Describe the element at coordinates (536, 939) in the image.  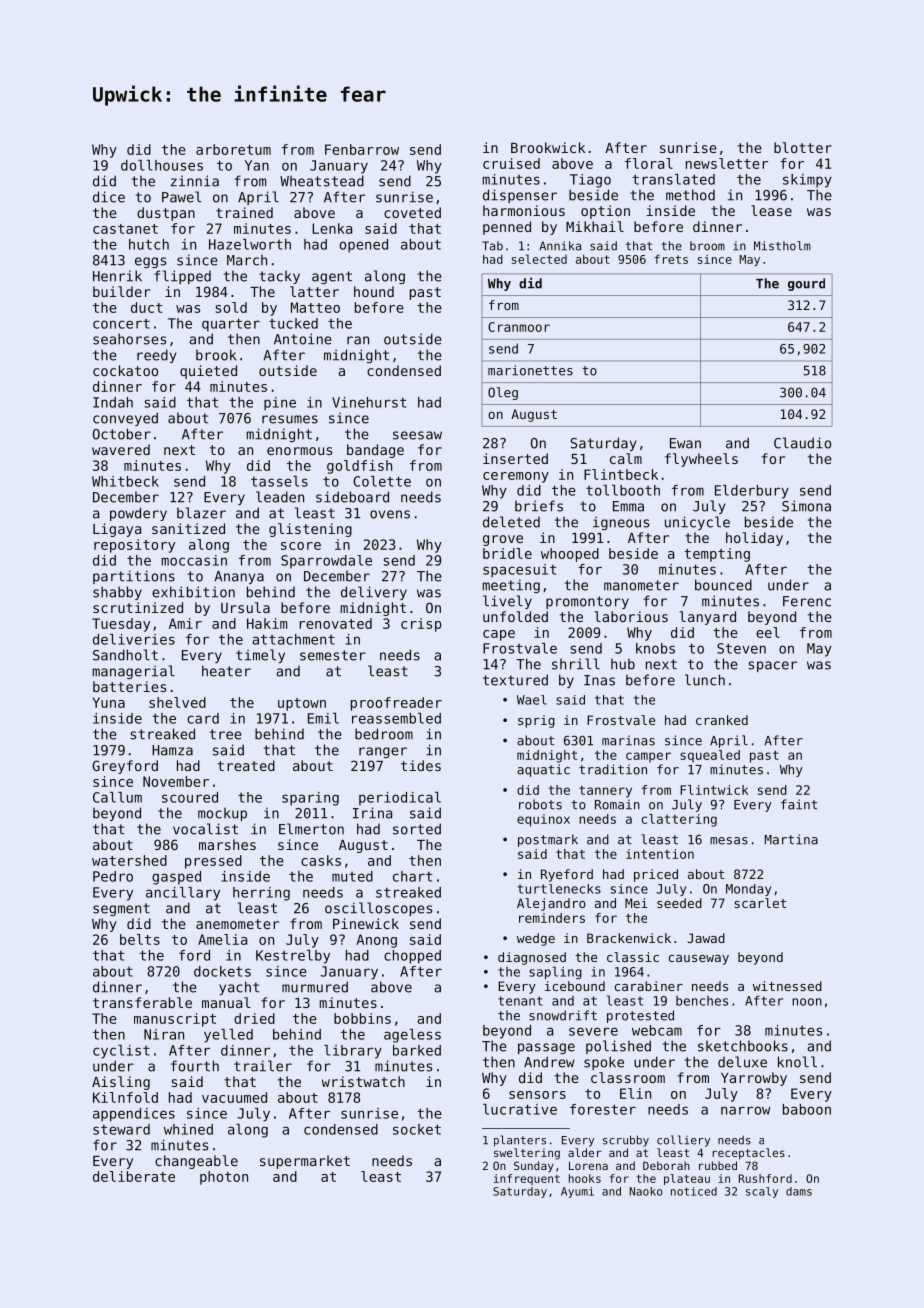
I see `wedge` at that location.
